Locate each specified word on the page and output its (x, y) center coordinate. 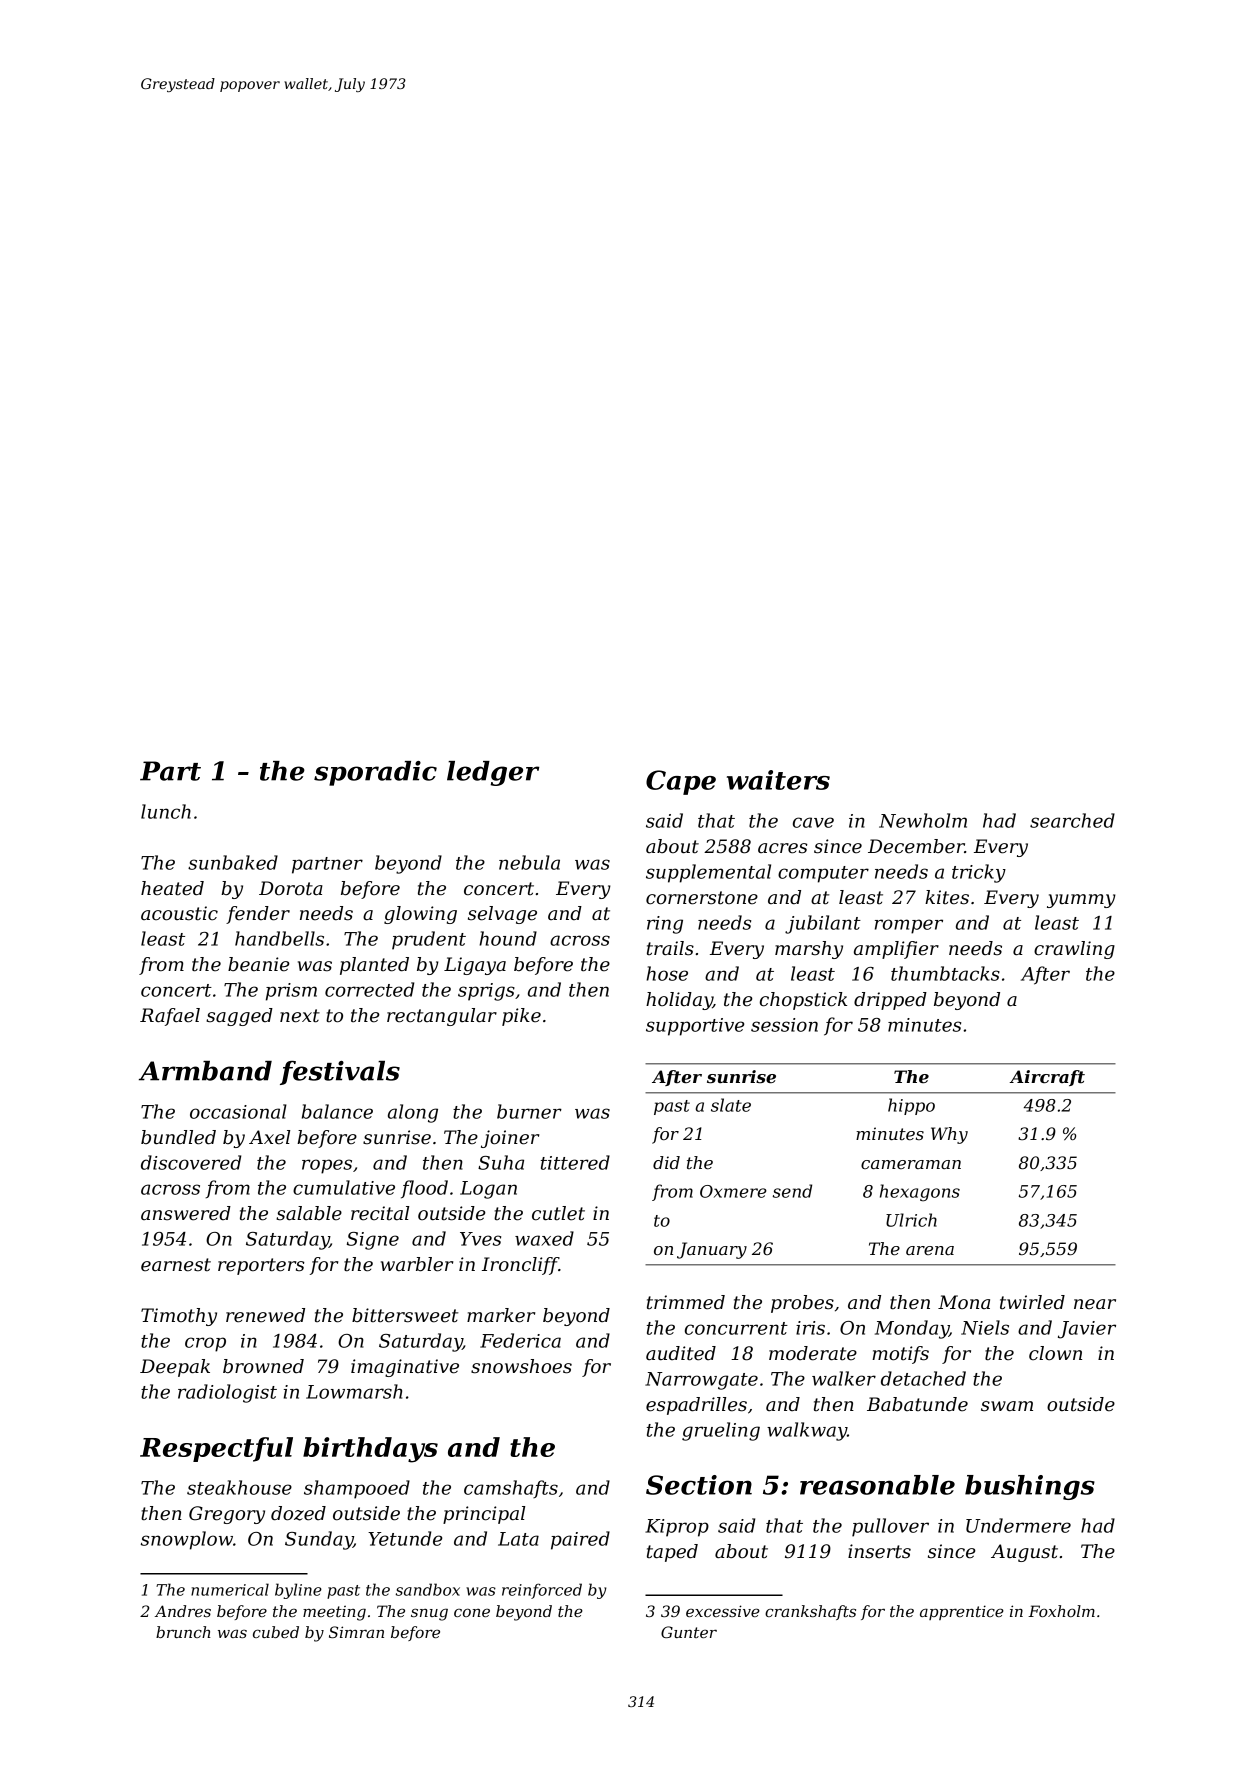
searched (1072, 820)
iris (810, 1328)
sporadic (375, 773)
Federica (520, 1340)
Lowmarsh (354, 1391)
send (792, 1191)
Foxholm (1061, 1611)
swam (1007, 1406)
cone (472, 1612)
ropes (327, 1166)
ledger (493, 773)
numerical (230, 1589)
